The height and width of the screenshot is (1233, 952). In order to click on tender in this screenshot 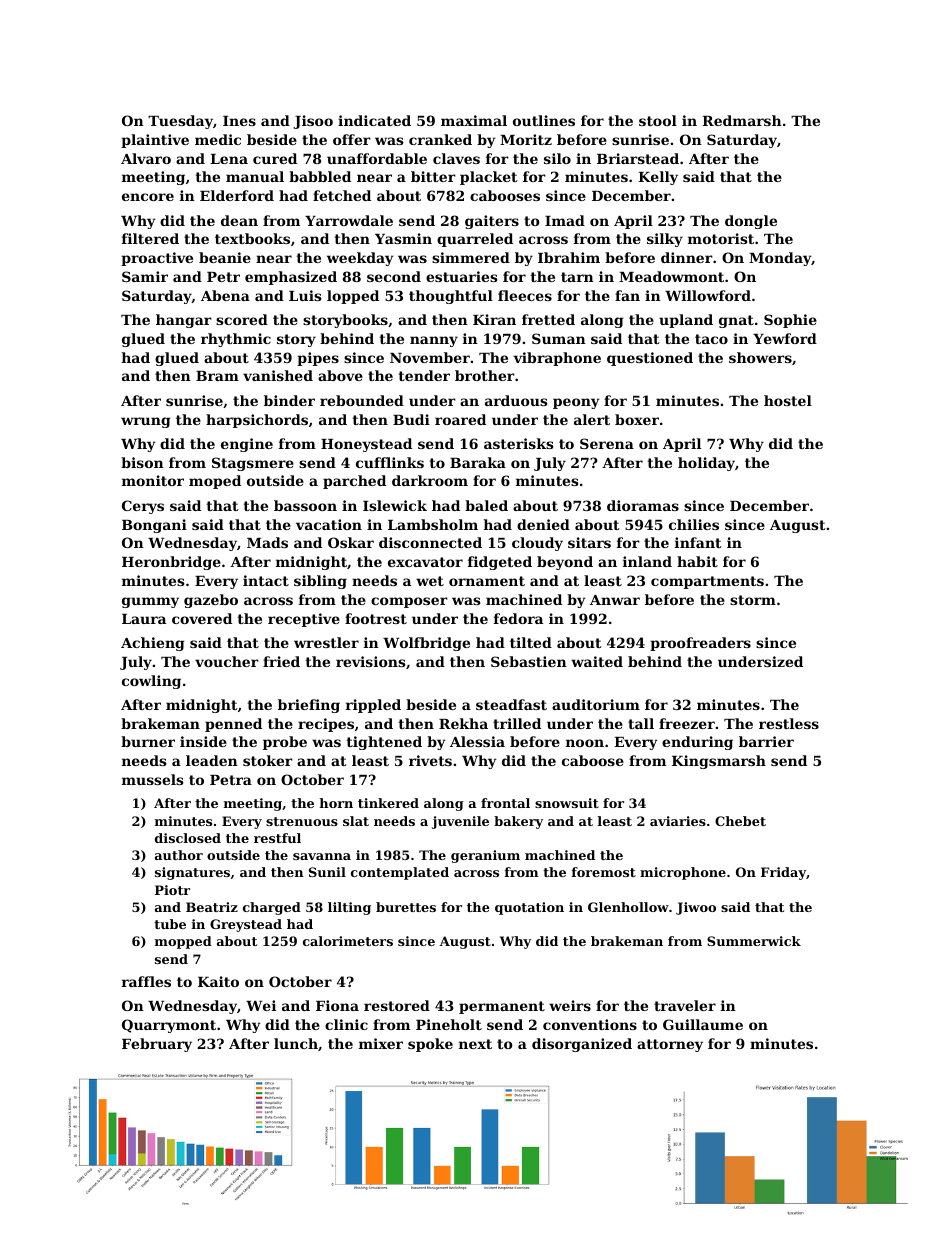, I will do `click(424, 375)`.
